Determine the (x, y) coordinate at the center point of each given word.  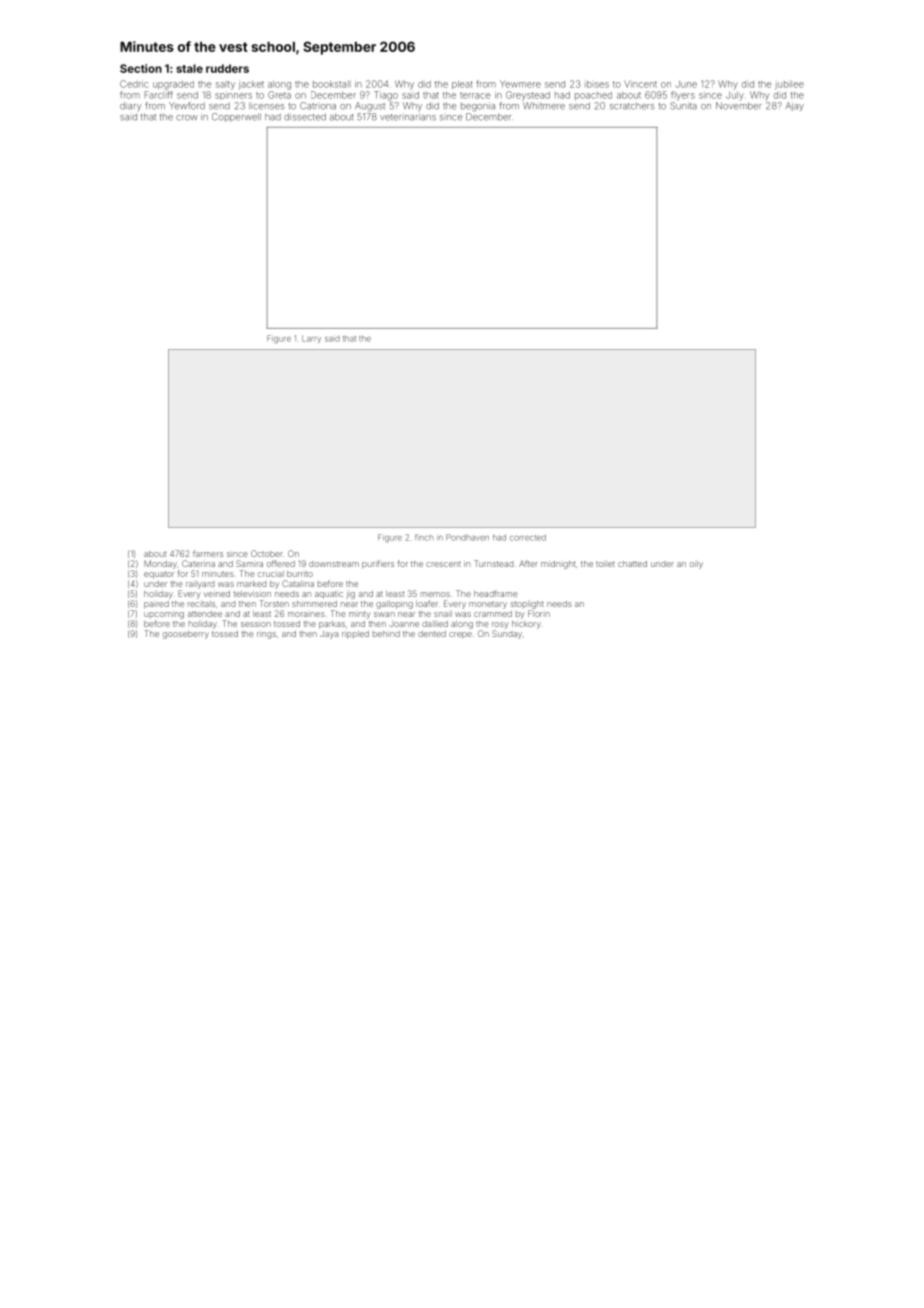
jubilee (789, 85)
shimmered (314, 603)
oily (696, 564)
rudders (227, 68)
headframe (496, 593)
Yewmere (520, 84)
